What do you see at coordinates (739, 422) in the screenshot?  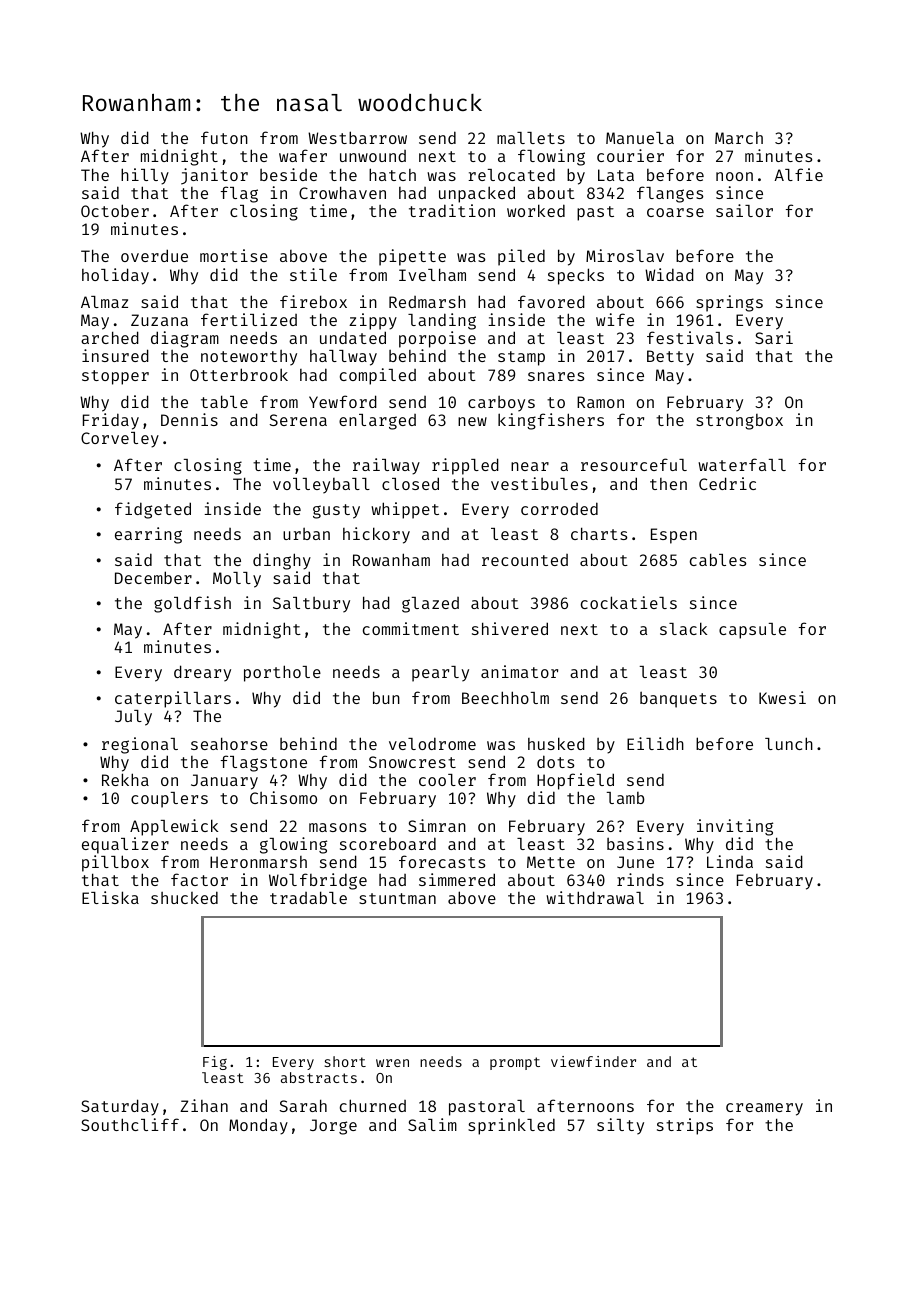 I see `strongbox` at bounding box center [739, 422].
